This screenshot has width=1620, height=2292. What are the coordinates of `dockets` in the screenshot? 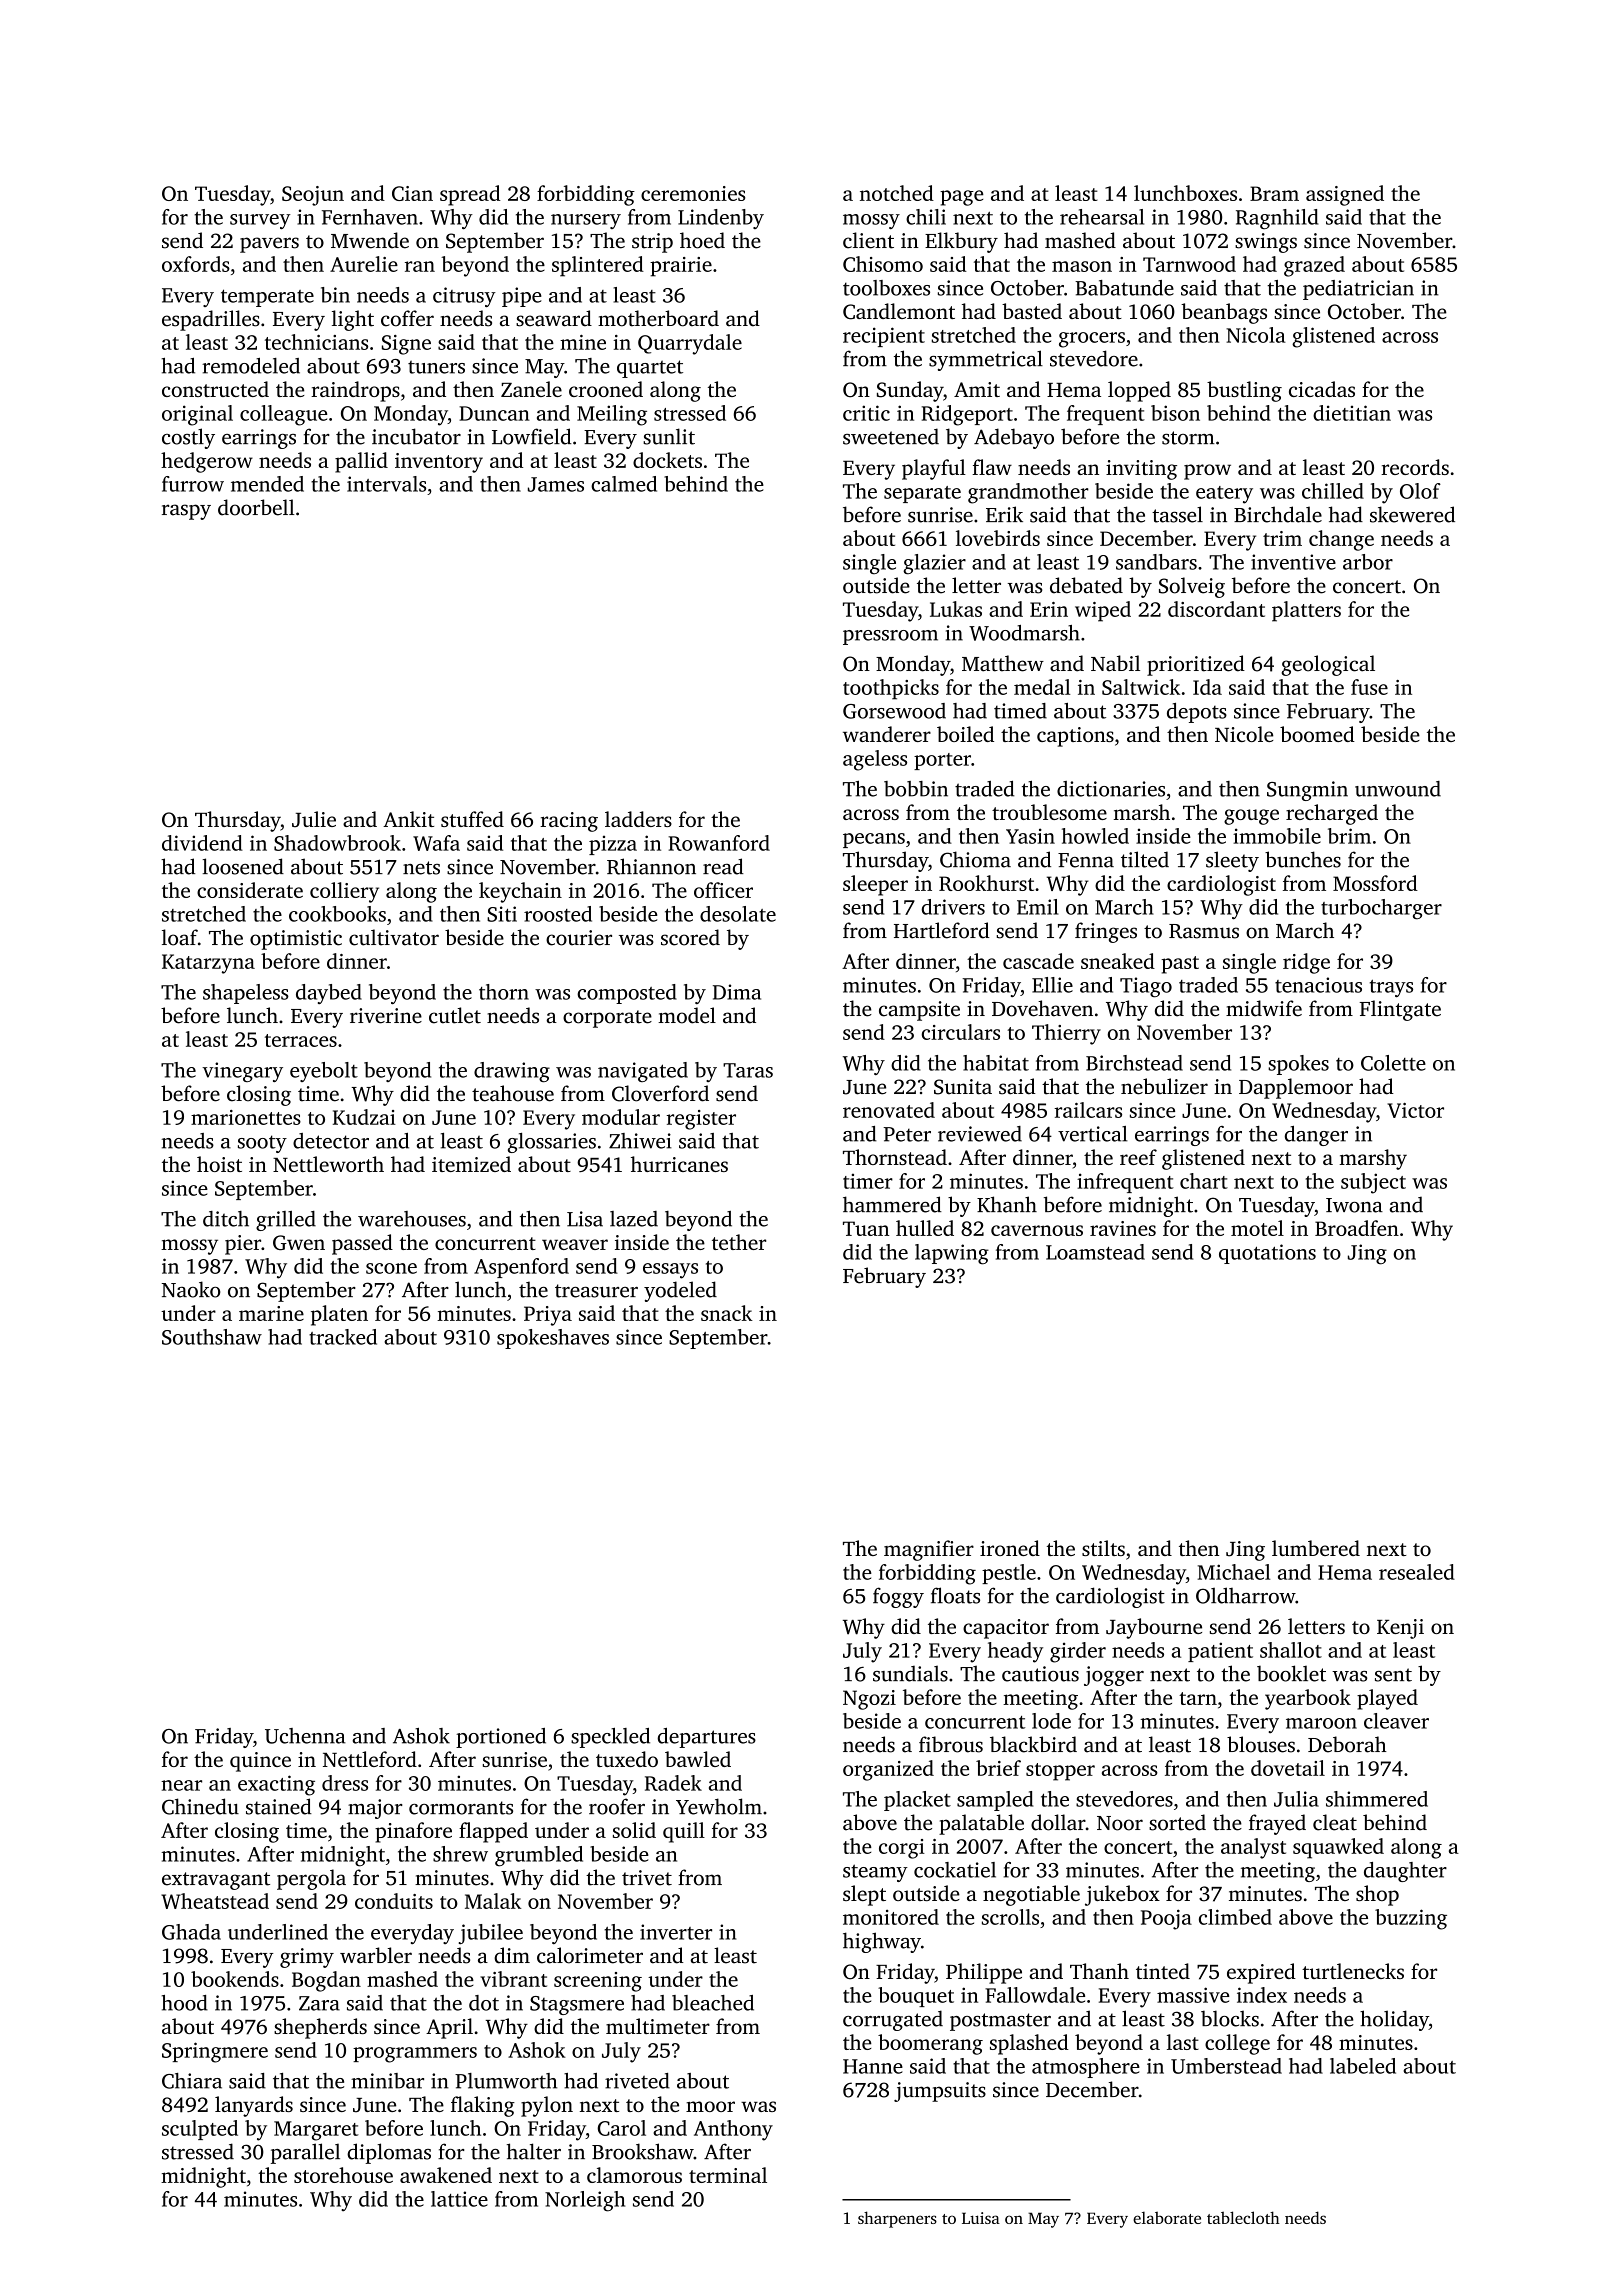 It's located at (667, 460).
